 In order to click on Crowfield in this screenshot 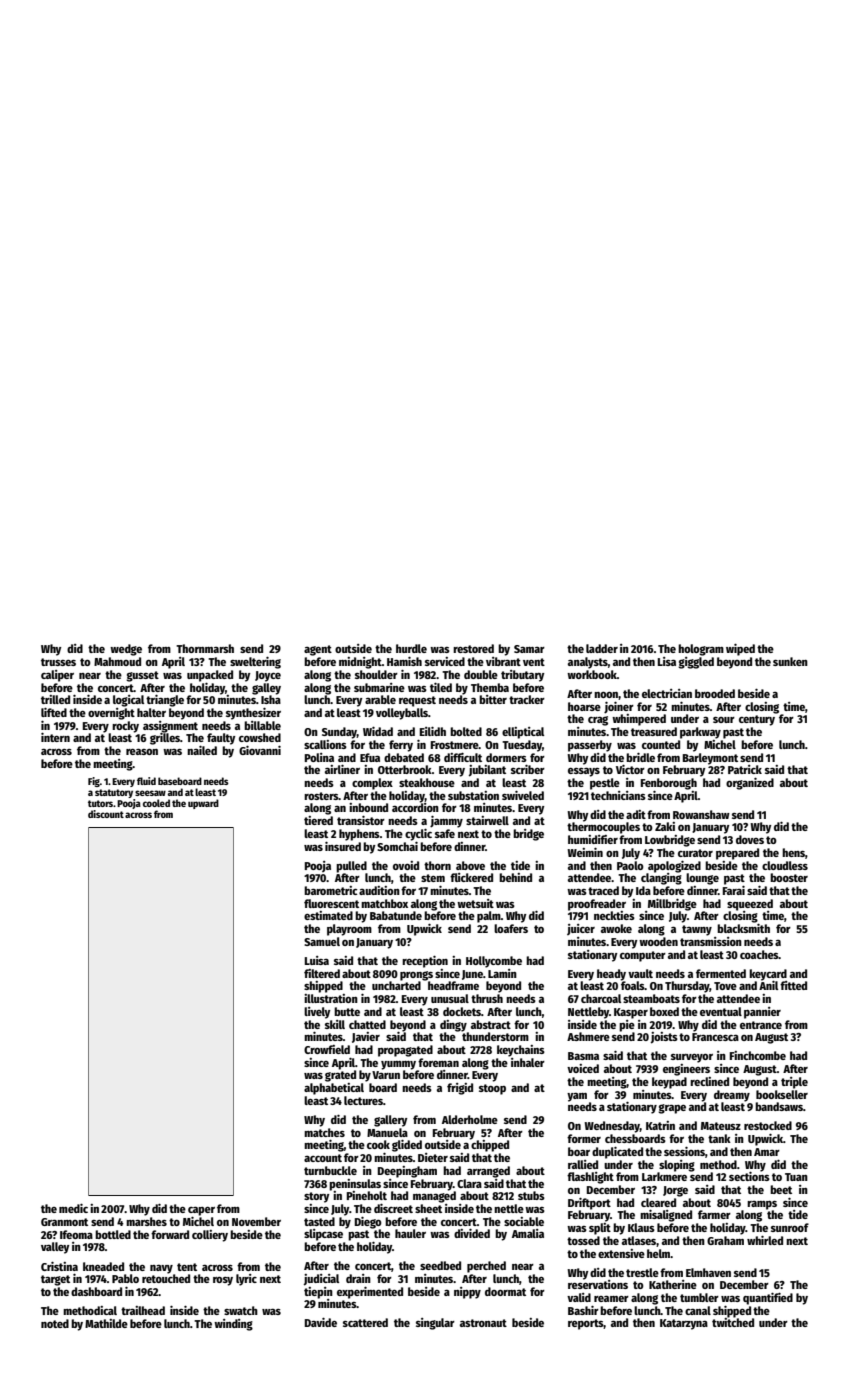, I will do `click(327, 1049)`.
